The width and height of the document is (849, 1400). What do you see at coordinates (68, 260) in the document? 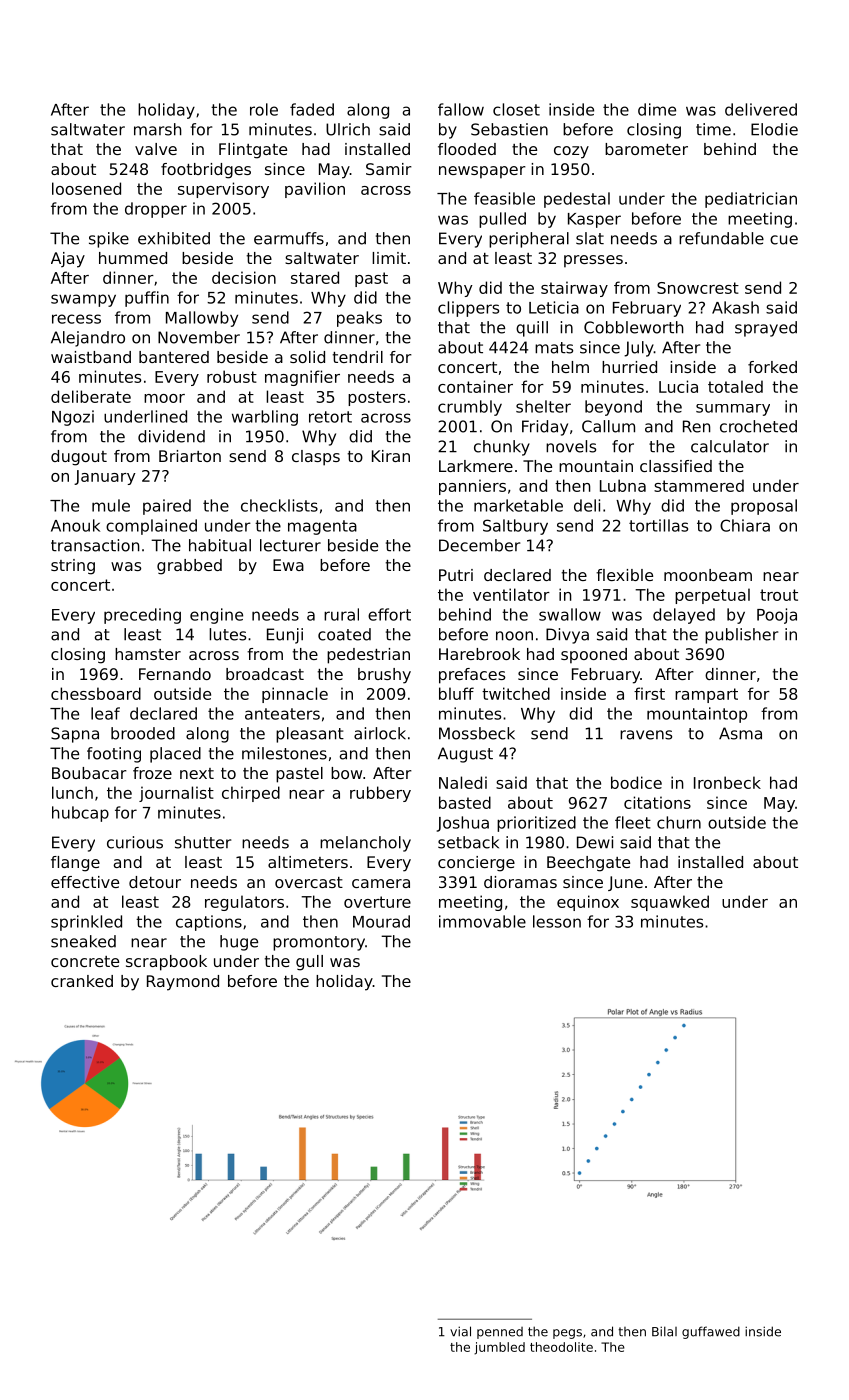
I see `Ajay` at bounding box center [68, 260].
